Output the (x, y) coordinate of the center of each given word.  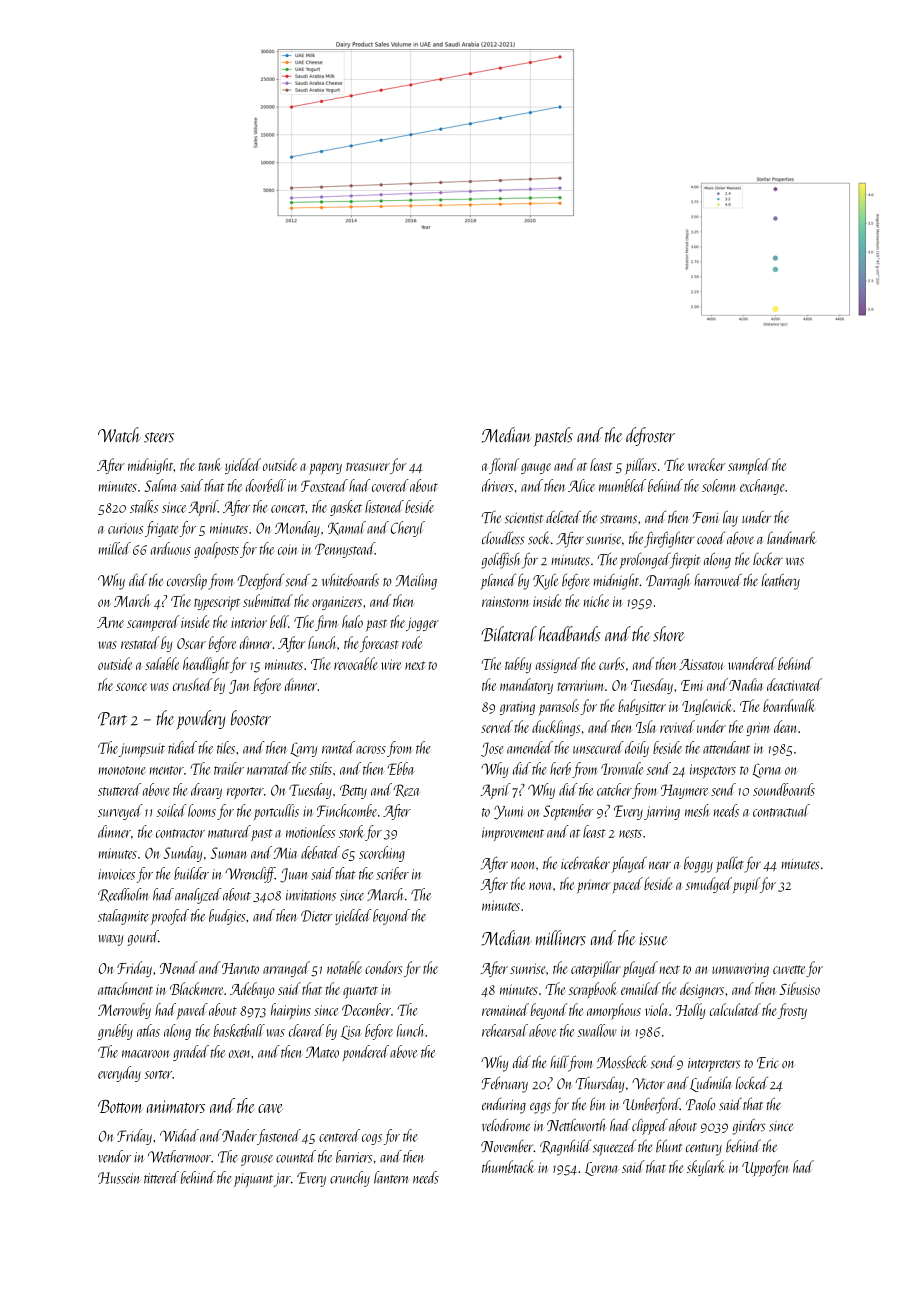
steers (159, 437)
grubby (115, 1032)
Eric (768, 1063)
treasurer (368, 466)
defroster (650, 436)
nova (540, 886)
